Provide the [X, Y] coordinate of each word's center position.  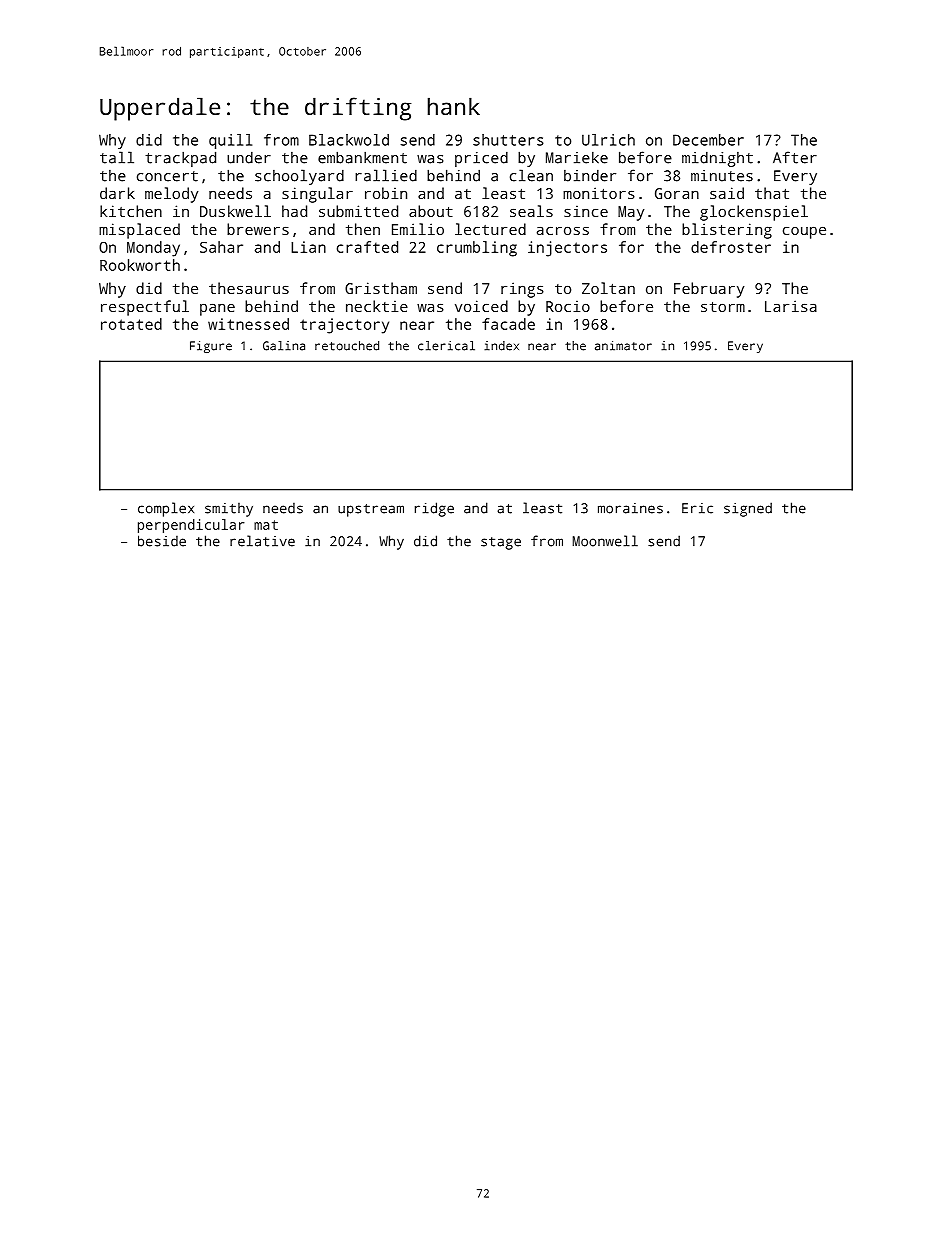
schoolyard [299, 177]
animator [623, 346]
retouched [347, 346]
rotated [131, 324]
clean [531, 175]
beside [162, 541]
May [631, 213]
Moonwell [605, 541]
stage [501, 543]
